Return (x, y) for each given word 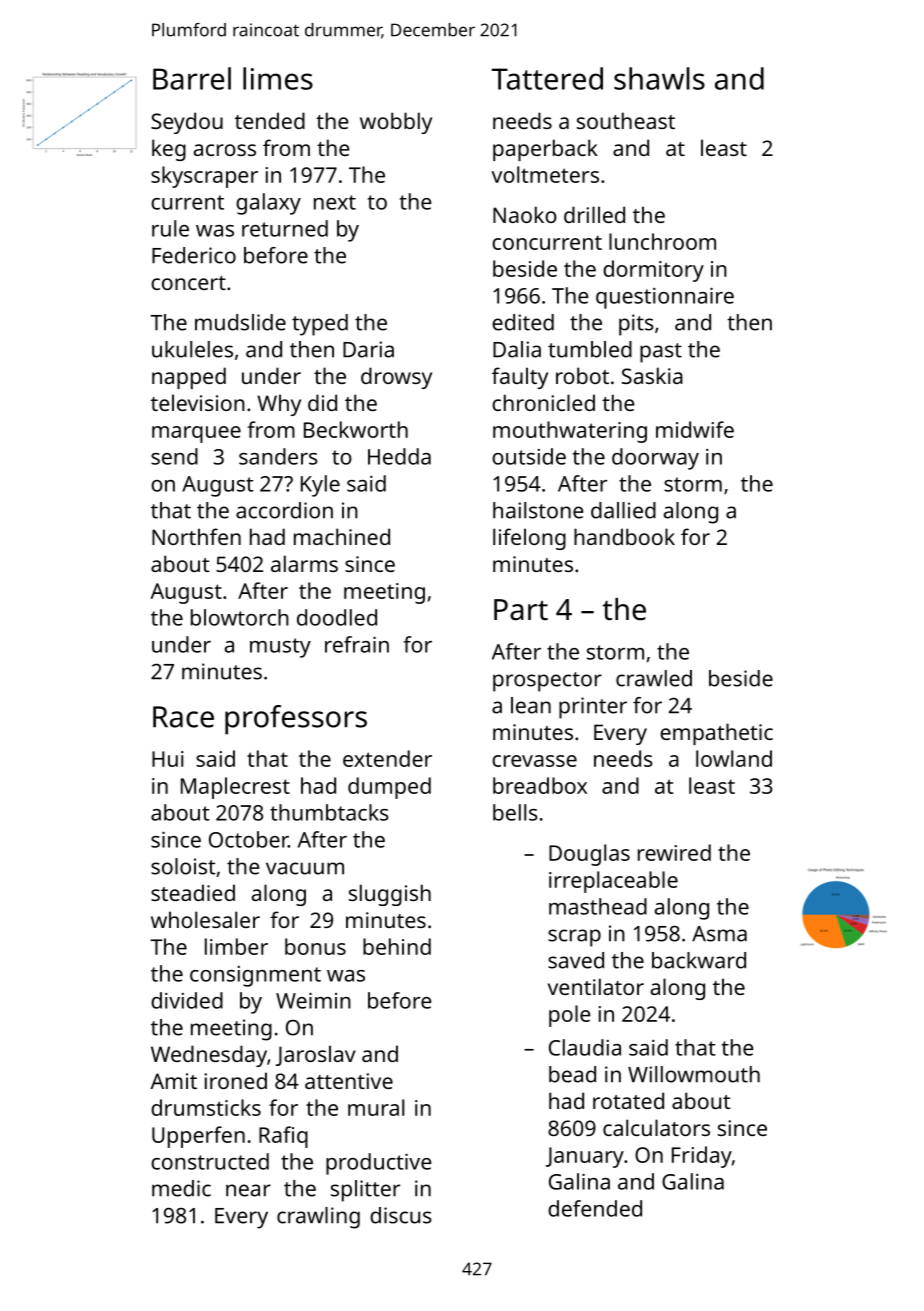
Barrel (192, 78)
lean (531, 705)
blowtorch (240, 617)
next (335, 202)
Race (183, 717)
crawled (654, 678)
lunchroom (662, 241)
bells (515, 812)
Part (521, 610)
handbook (624, 536)
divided (187, 1000)
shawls (659, 78)
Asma (719, 934)
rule (170, 228)
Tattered (547, 78)
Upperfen (198, 1137)
